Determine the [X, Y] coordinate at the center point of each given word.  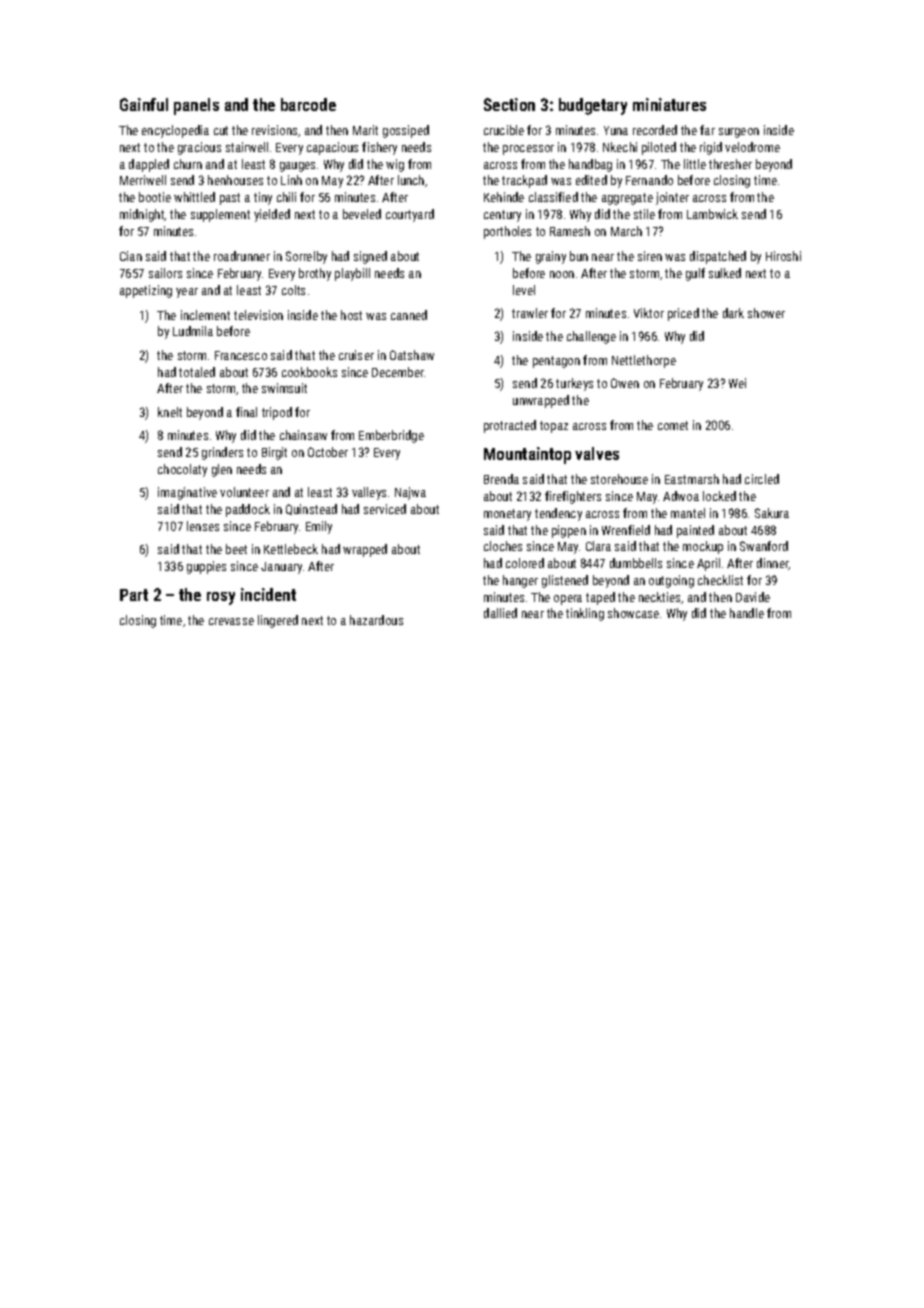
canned [409, 315]
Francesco [241, 355]
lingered [278, 621]
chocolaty [182, 470]
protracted [510, 426]
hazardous [376, 620]
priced [683, 314]
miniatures [669, 104]
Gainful [144, 104]
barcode [308, 104]
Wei [737, 383]
